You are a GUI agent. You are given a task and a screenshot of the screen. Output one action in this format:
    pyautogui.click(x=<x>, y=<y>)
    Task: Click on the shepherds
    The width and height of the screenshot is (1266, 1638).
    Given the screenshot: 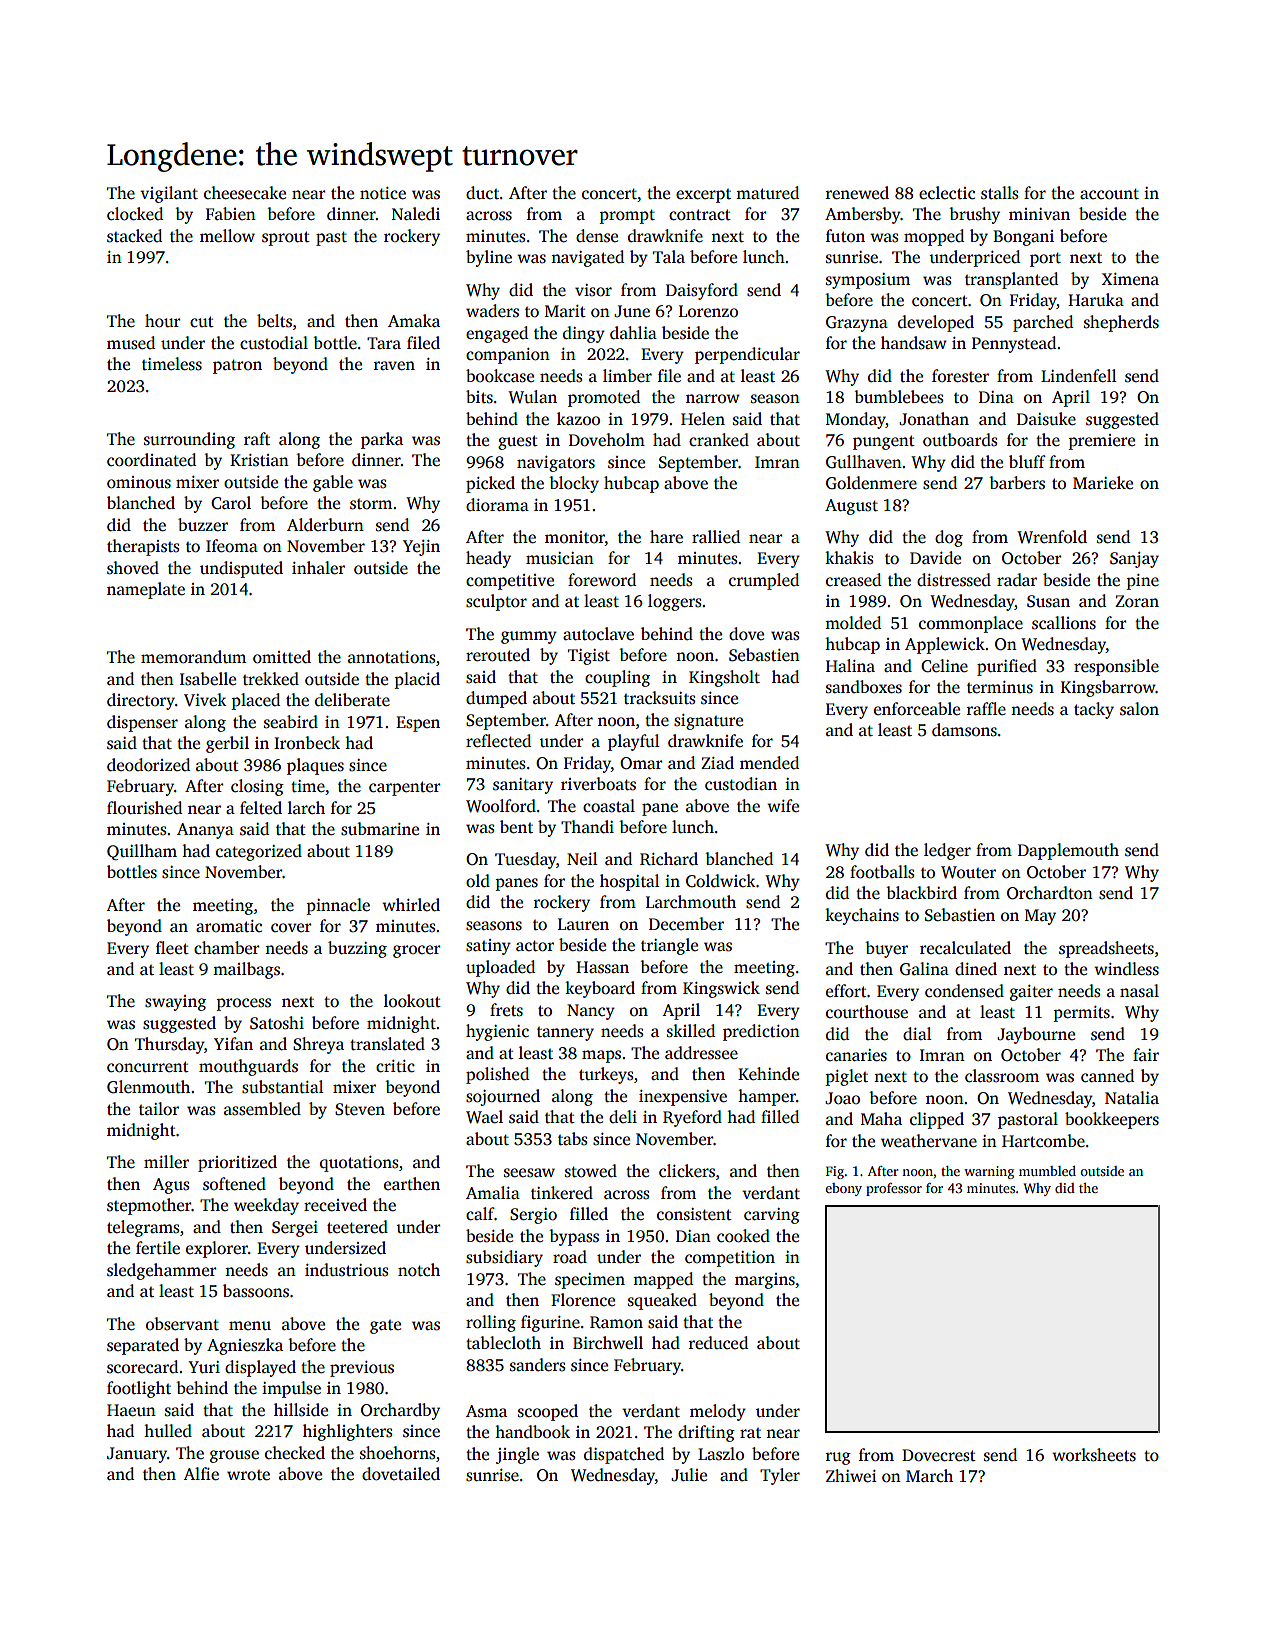 What is the action you would take?
    pyautogui.click(x=1121, y=323)
